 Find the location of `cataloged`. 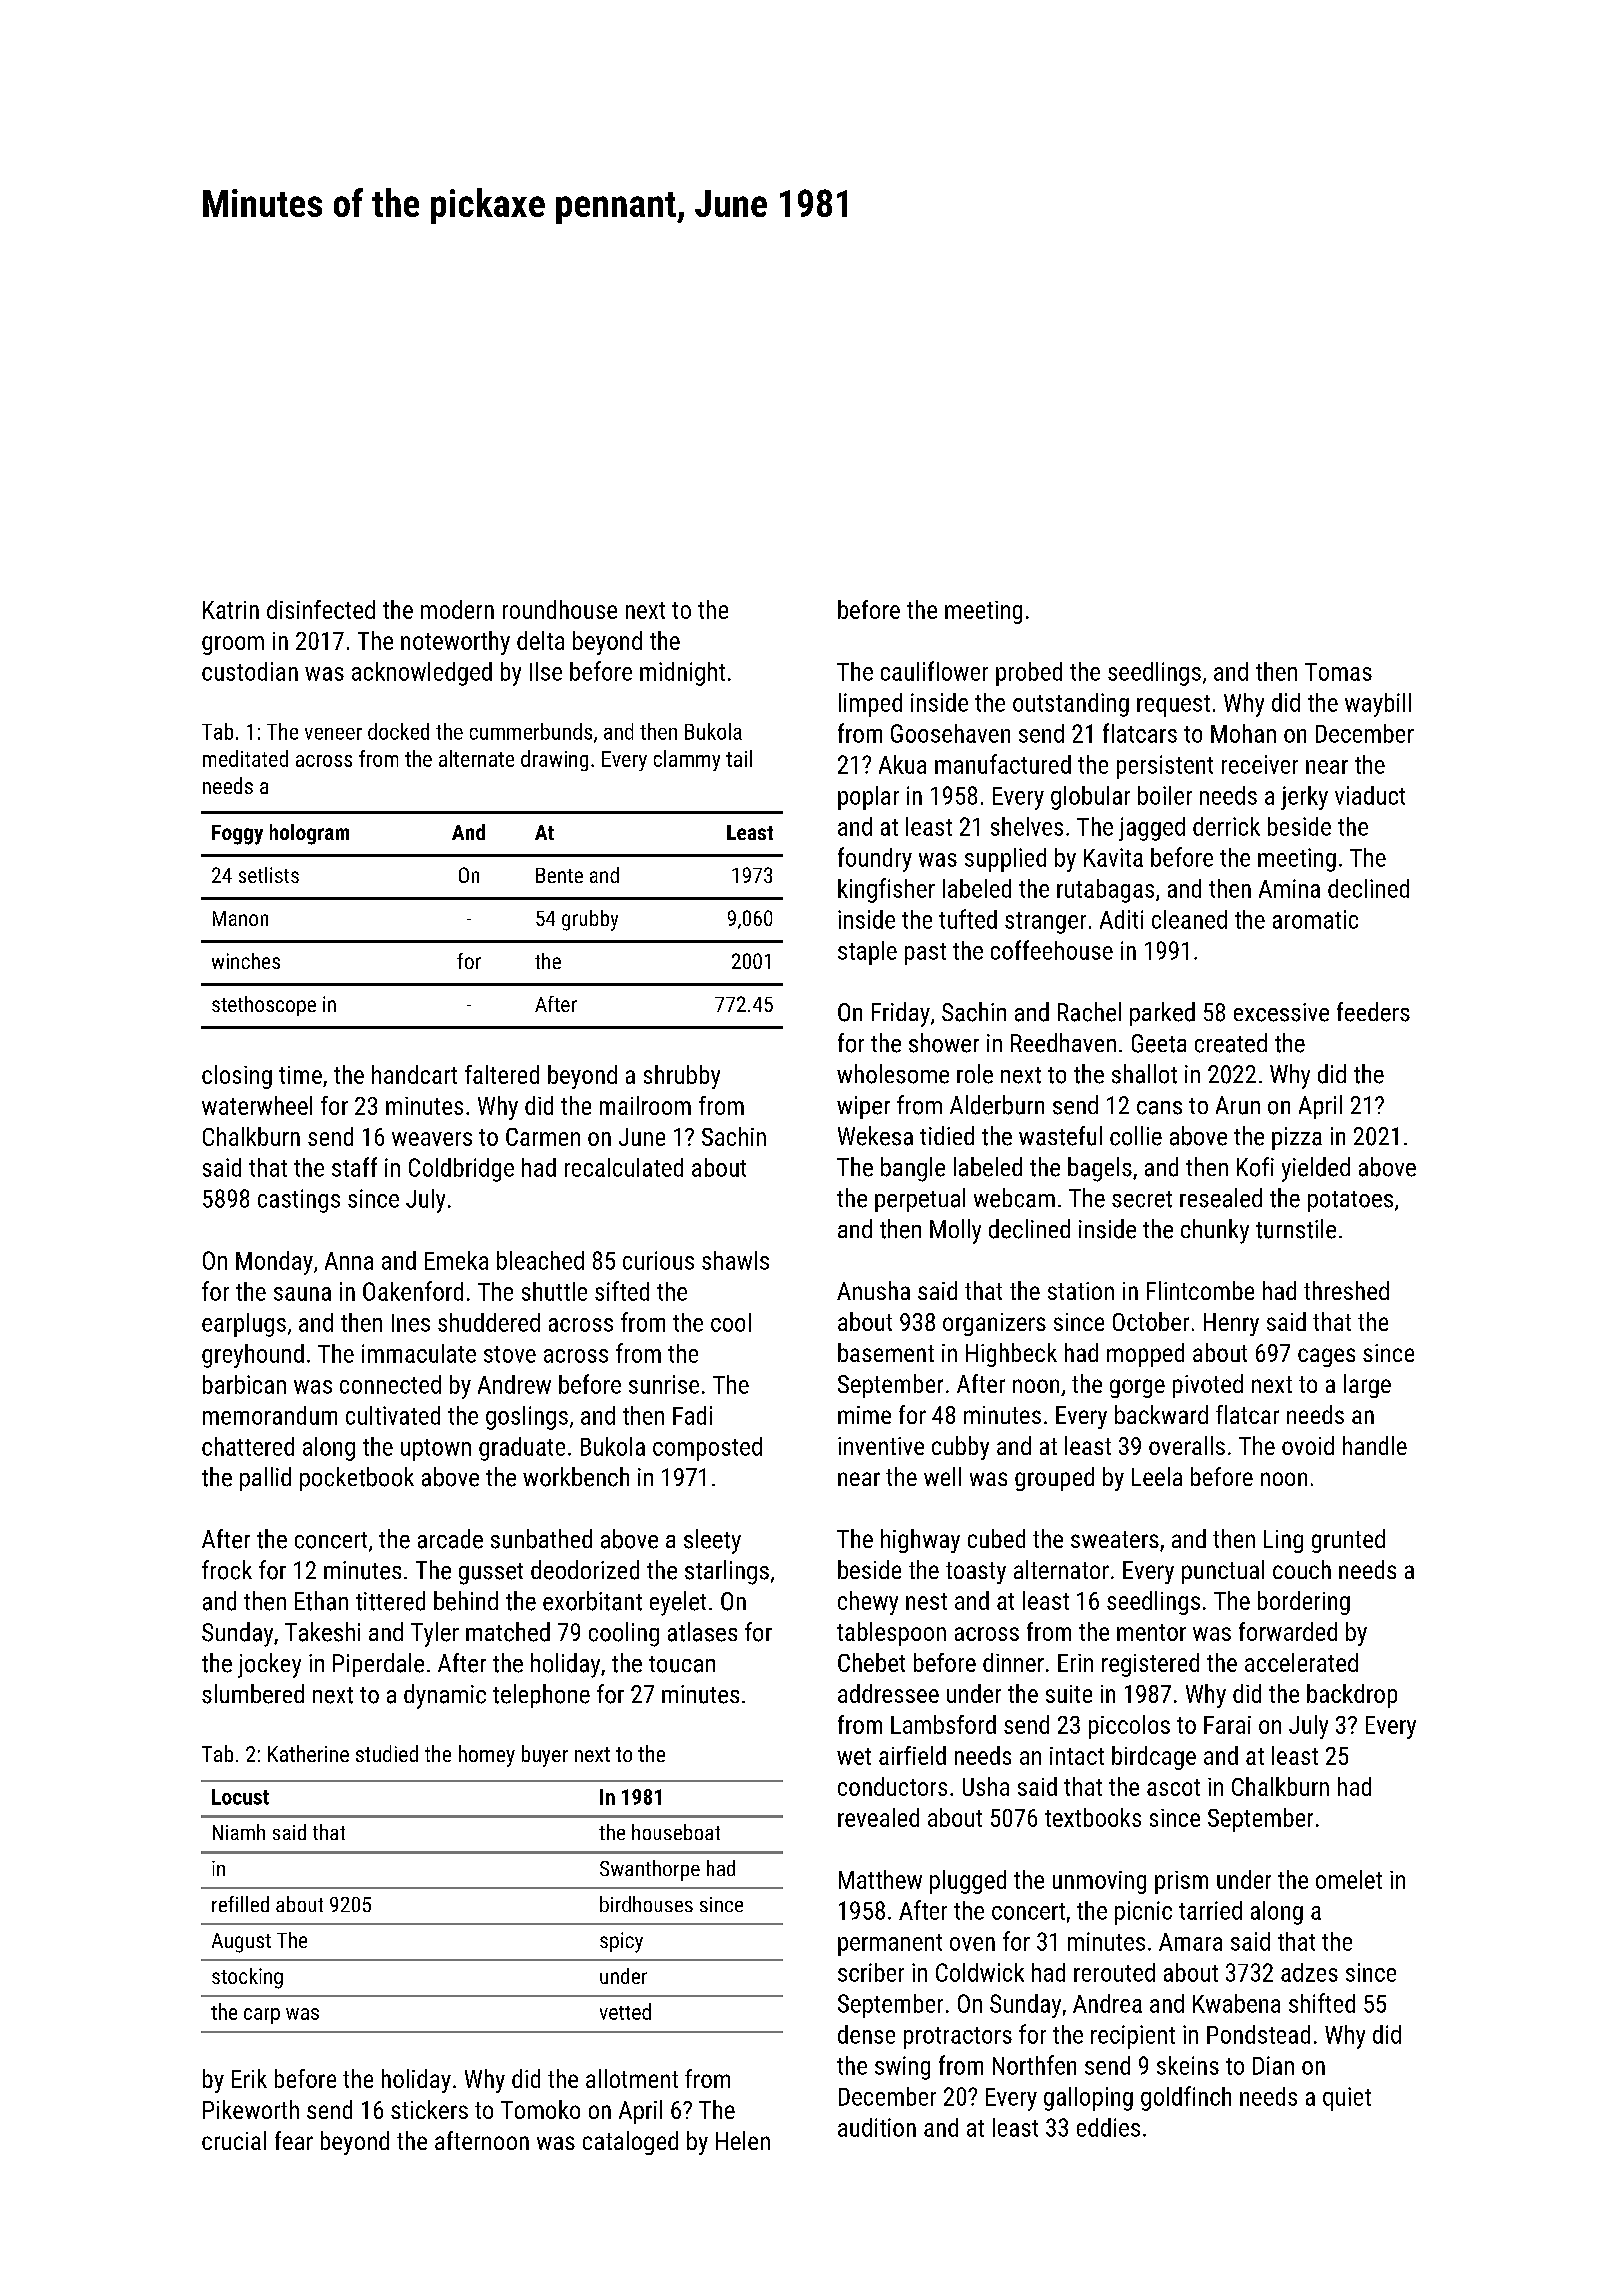

cataloged is located at coordinates (630, 2143).
